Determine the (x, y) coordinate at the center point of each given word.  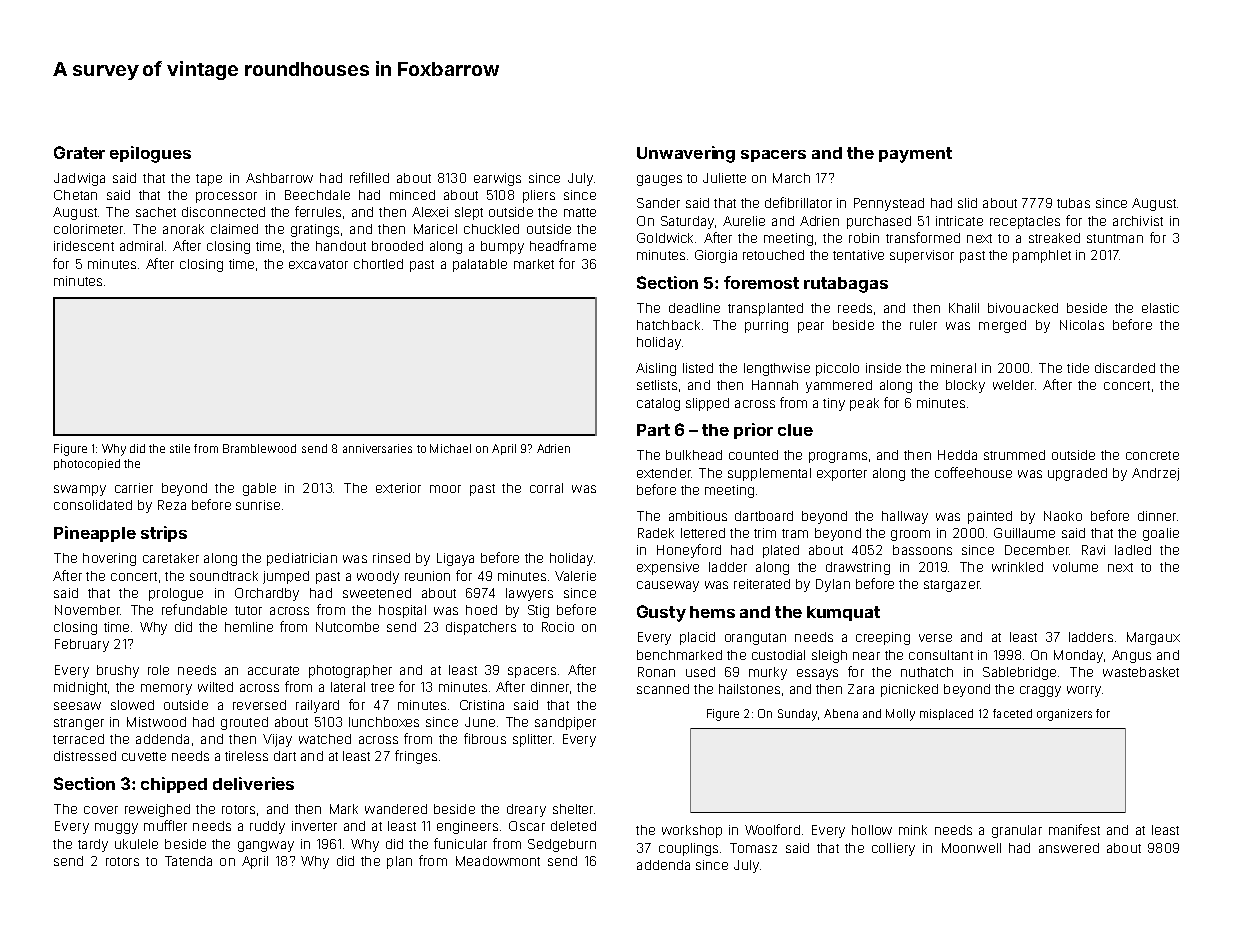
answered (1069, 848)
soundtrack (224, 576)
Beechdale (317, 195)
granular (1017, 831)
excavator (318, 264)
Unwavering (686, 154)
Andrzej (1155, 474)
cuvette (144, 756)
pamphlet (1042, 256)
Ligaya (455, 559)
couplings (688, 849)
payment (915, 155)
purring (766, 326)
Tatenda (188, 861)
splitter (532, 740)
